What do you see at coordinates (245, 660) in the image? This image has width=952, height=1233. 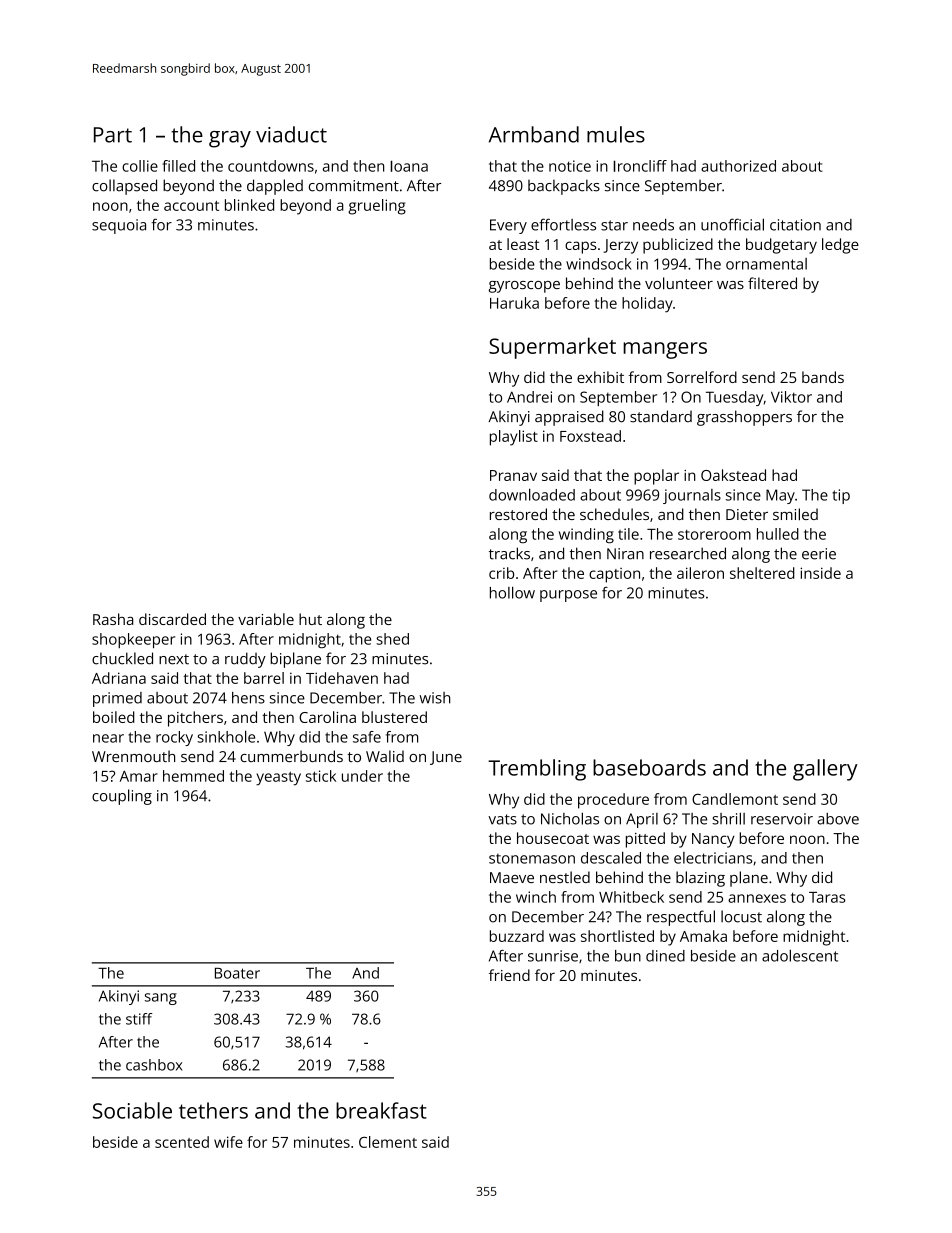 I see `ruddy` at bounding box center [245, 660].
